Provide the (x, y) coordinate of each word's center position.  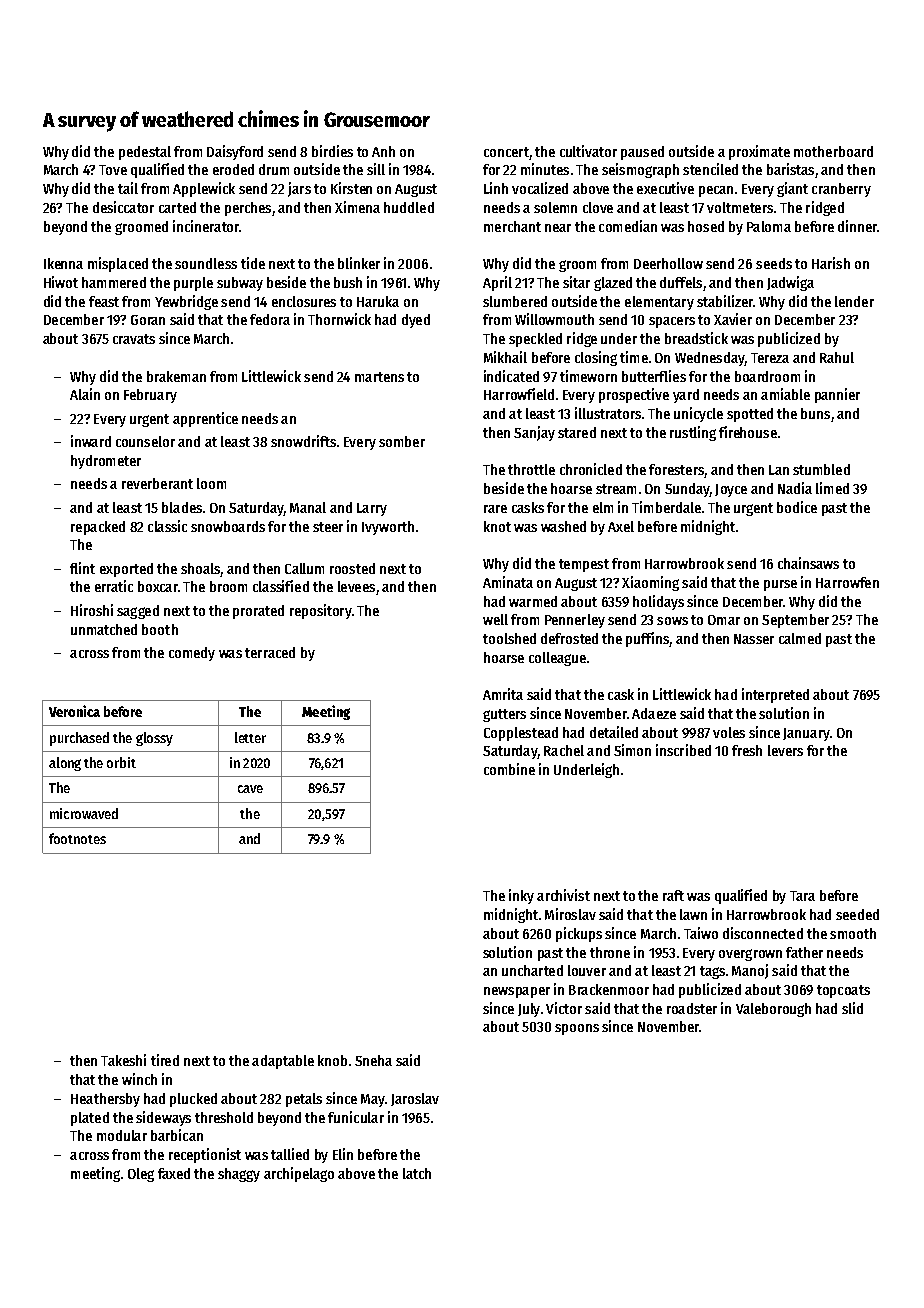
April (497, 283)
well (495, 619)
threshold (224, 1117)
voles (729, 732)
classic (167, 526)
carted (177, 207)
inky (521, 896)
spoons (577, 1029)
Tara (802, 896)
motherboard (833, 151)
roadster (692, 1008)
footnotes (77, 838)
